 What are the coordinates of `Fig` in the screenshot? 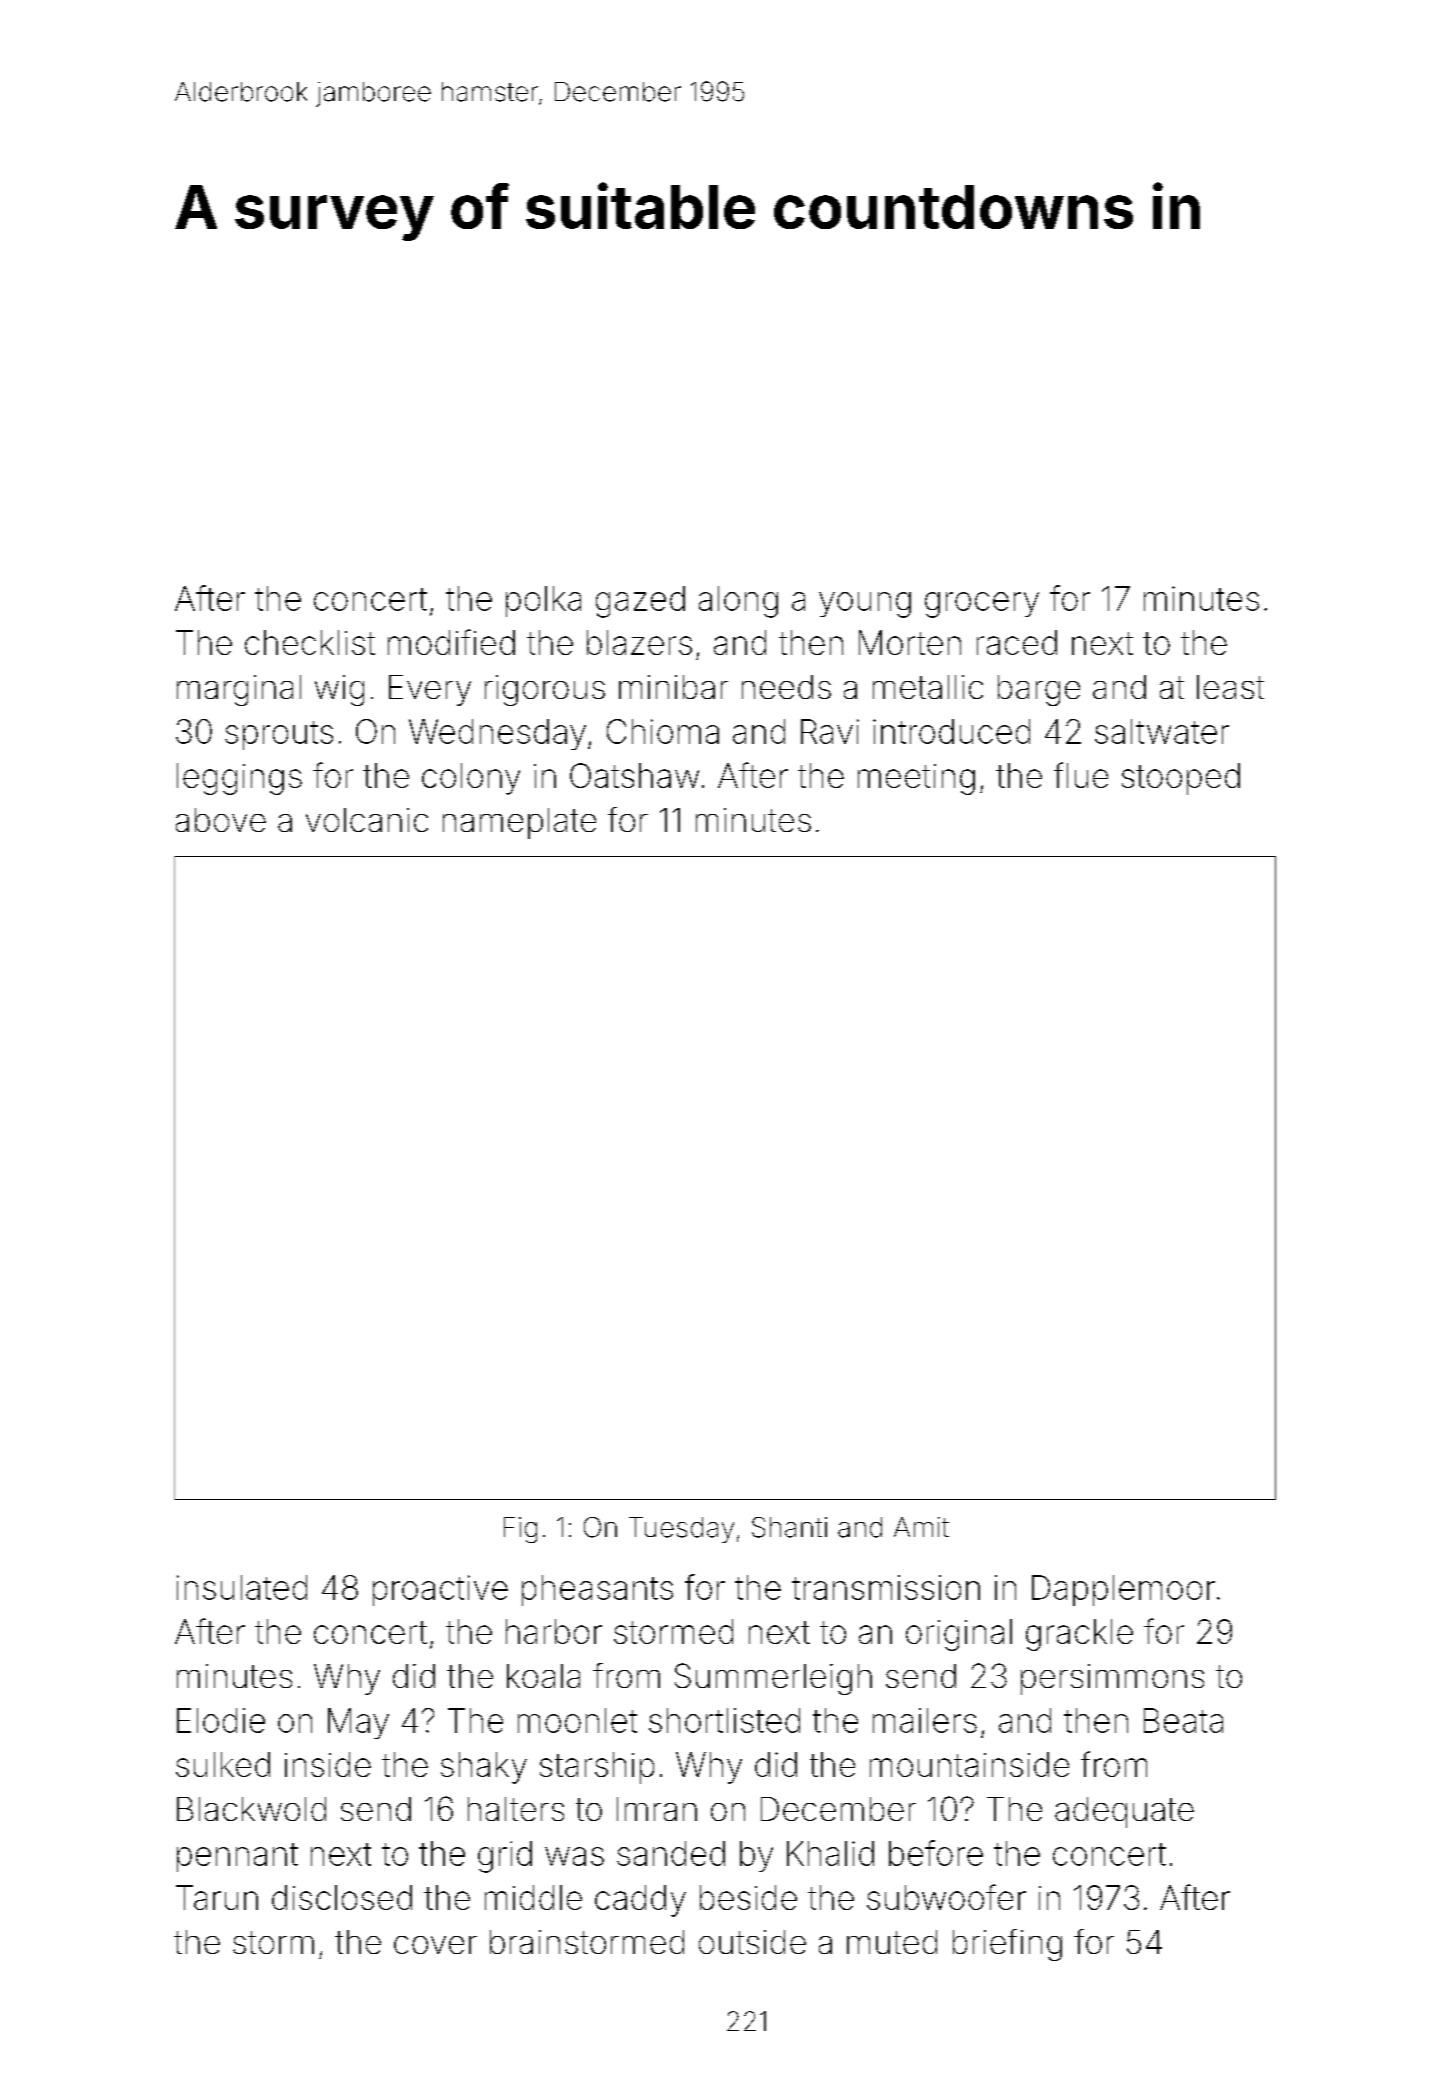 It's located at (520, 1530).
